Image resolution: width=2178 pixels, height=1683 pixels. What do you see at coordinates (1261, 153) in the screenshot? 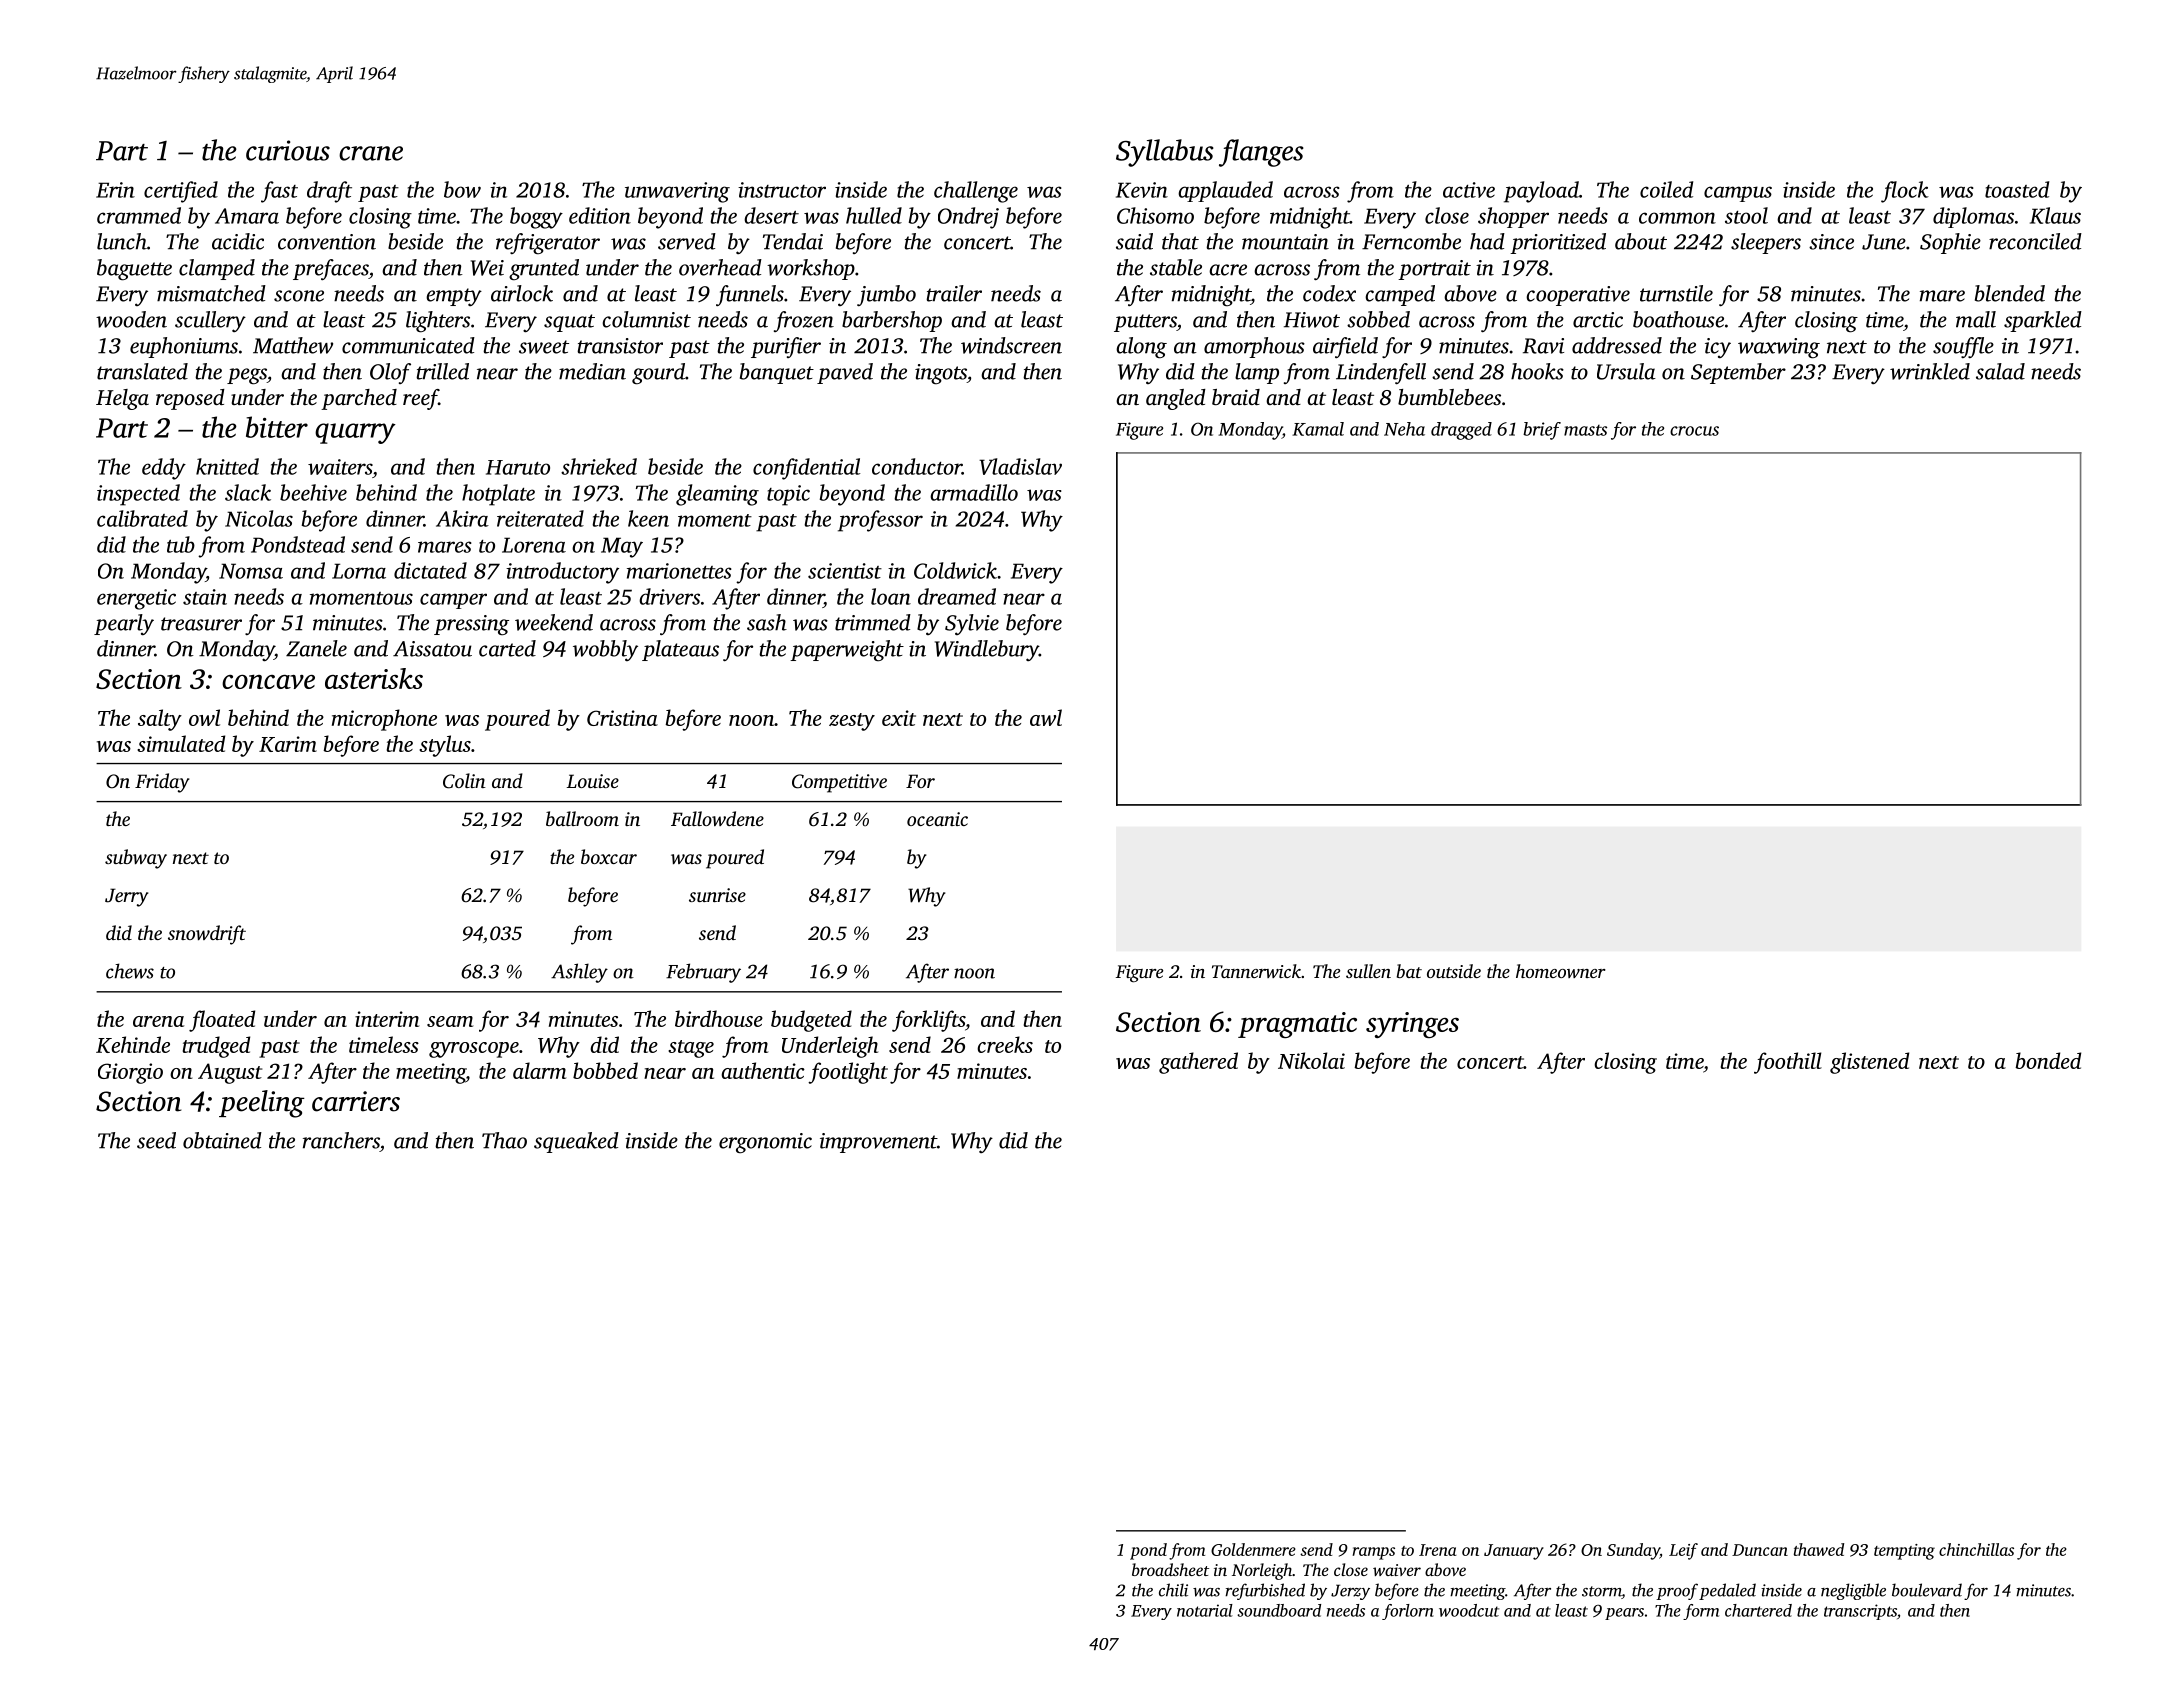
I see `flanges` at bounding box center [1261, 153].
